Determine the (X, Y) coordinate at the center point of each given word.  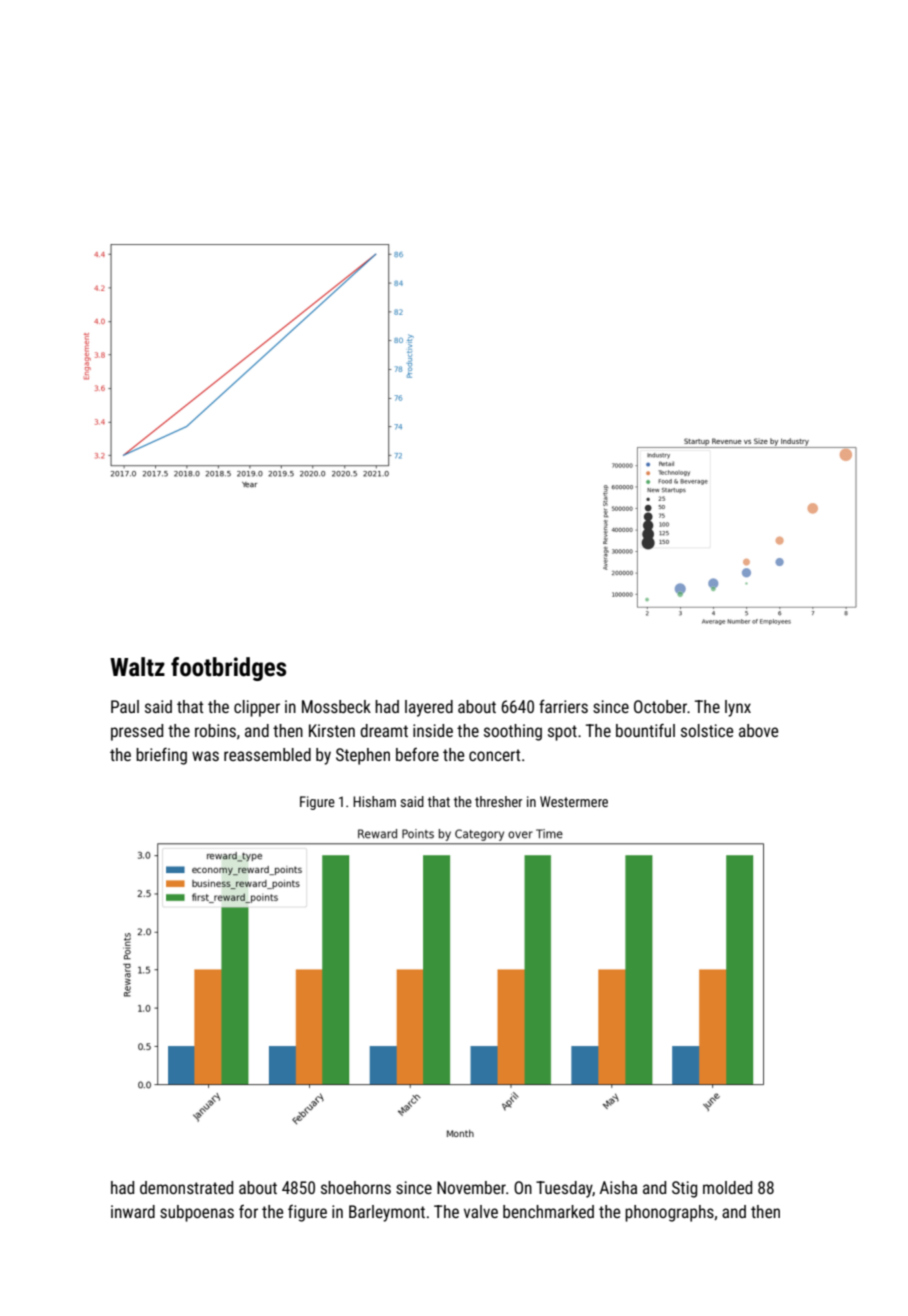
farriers (563, 706)
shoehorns (356, 1187)
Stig (684, 1189)
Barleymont (387, 1213)
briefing (161, 756)
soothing (513, 732)
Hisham (374, 801)
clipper (257, 708)
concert (494, 755)
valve (481, 1211)
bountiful (645, 730)
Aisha (618, 1187)
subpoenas (197, 1213)
